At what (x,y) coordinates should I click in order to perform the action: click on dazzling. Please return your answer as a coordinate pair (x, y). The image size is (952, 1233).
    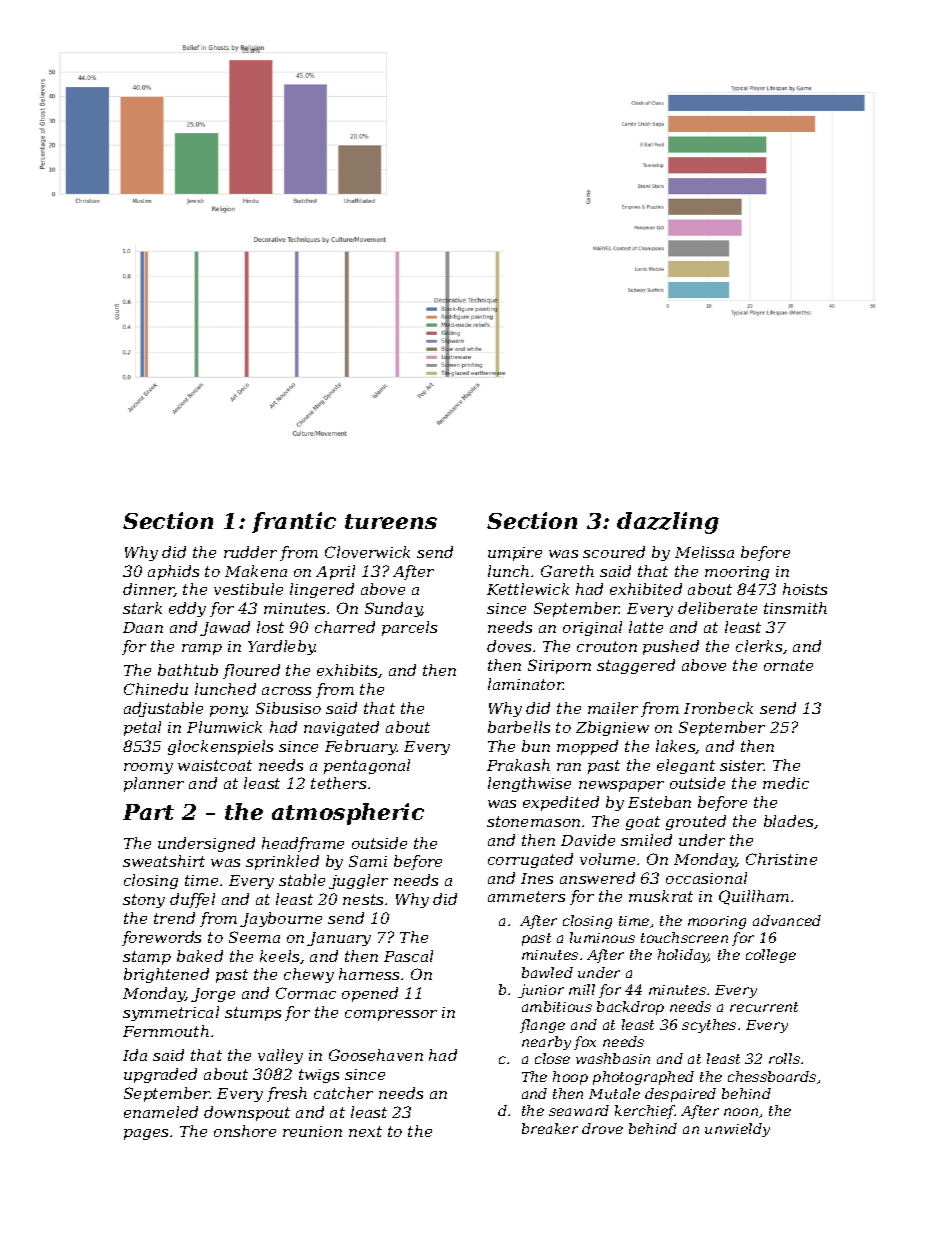
    Looking at the image, I should click on (668, 523).
